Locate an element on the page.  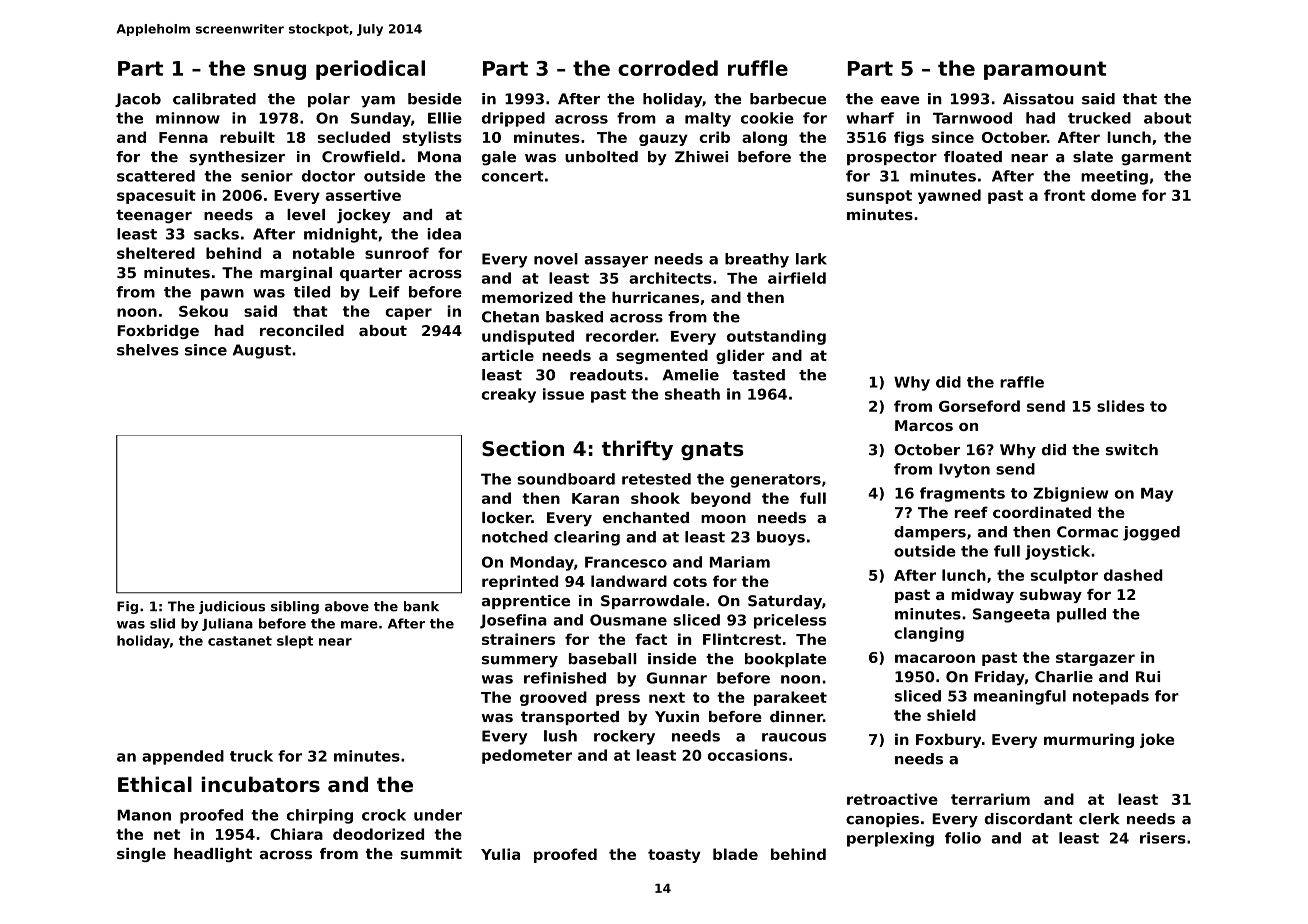
front is located at coordinates (1064, 195).
